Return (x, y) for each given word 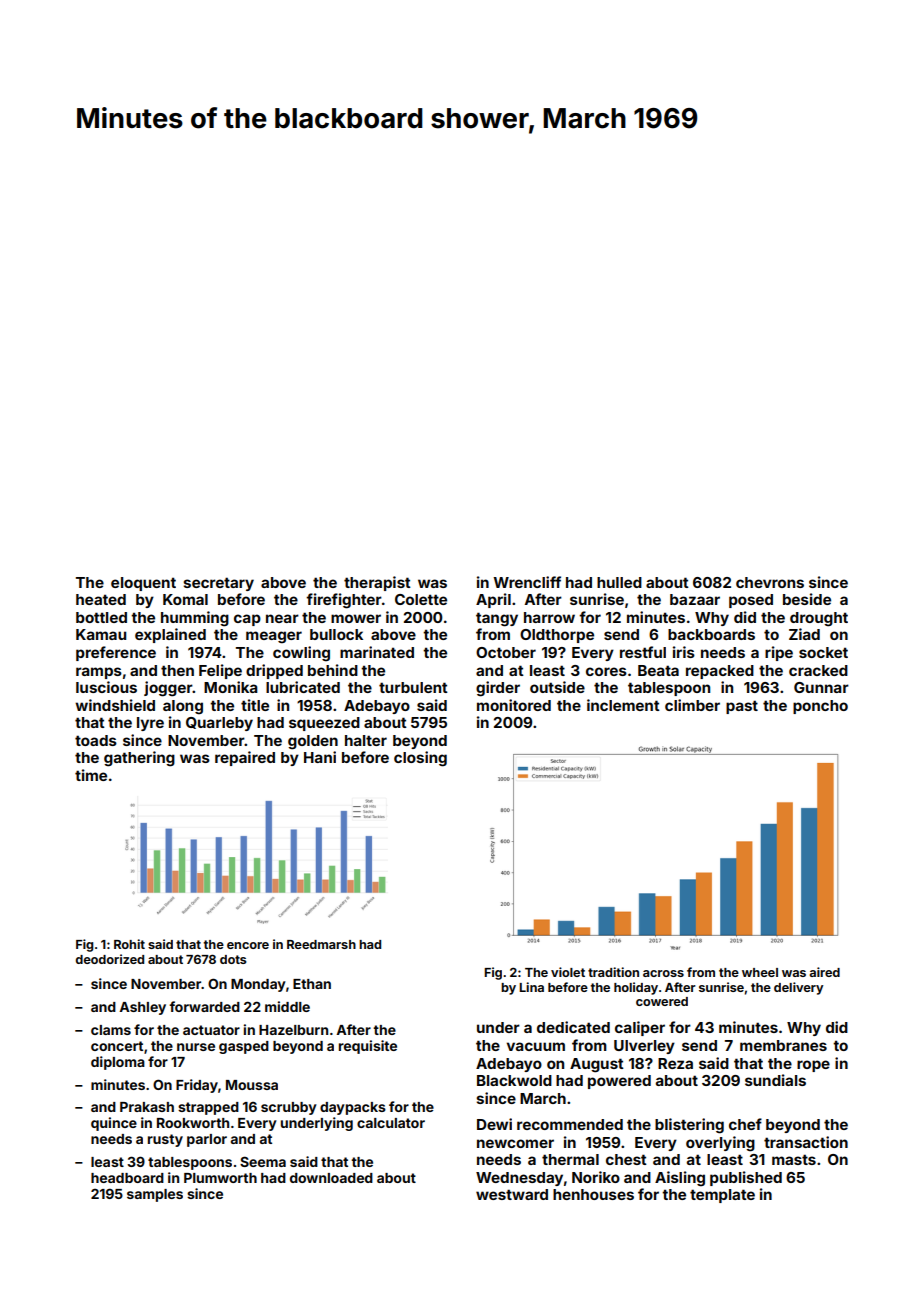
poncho (820, 707)
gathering (139, 759)
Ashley (142, 1008)
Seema (263, 1161)
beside (807, 599)
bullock (336, 634)
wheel (760, 972)
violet (568, 972)
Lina (531, 987)
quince (114, 1124)
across (663, 973)
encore (248, 945)
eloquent (143, 584)
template (722, 1196)
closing (420, 759)
